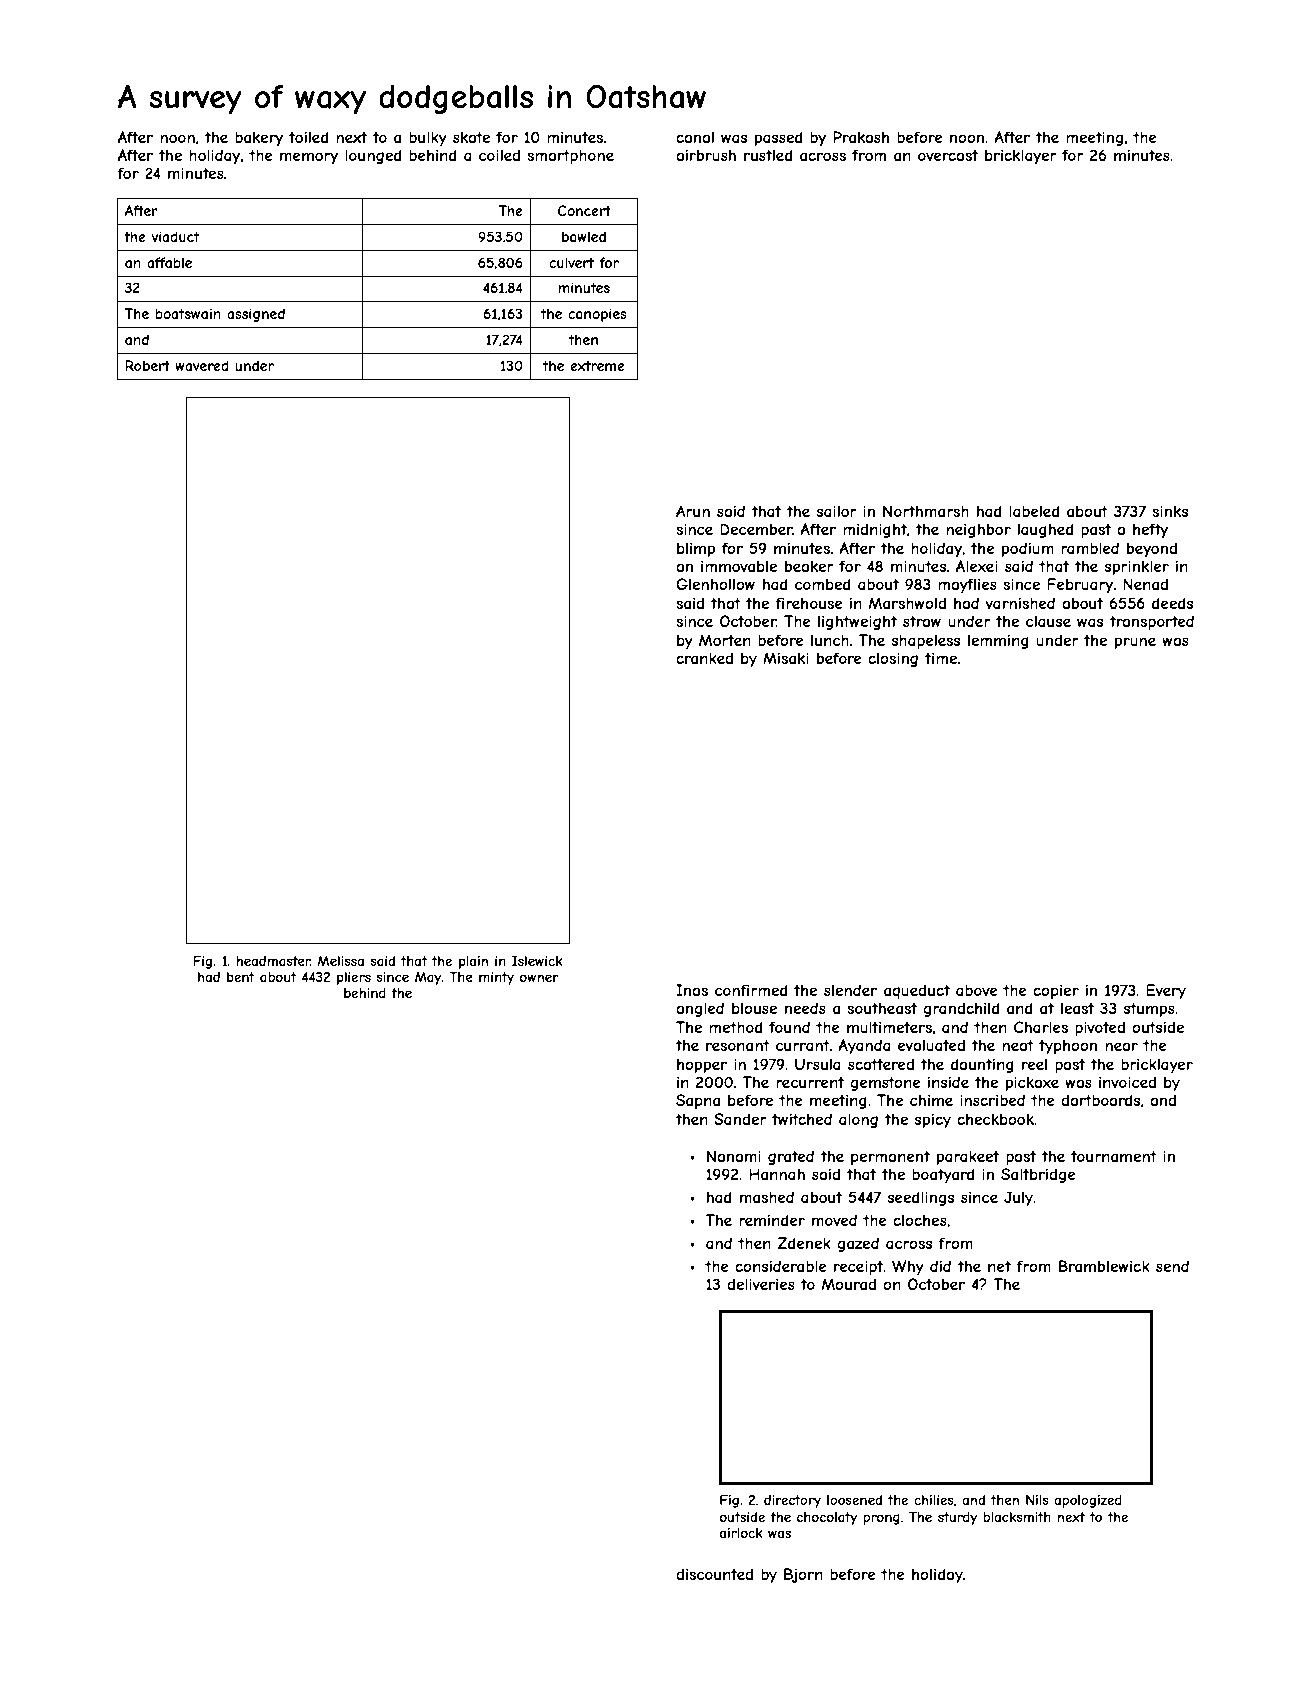  Describe the element at coordinates (695, 137) in the screenshot. I see `canal` at that location.
